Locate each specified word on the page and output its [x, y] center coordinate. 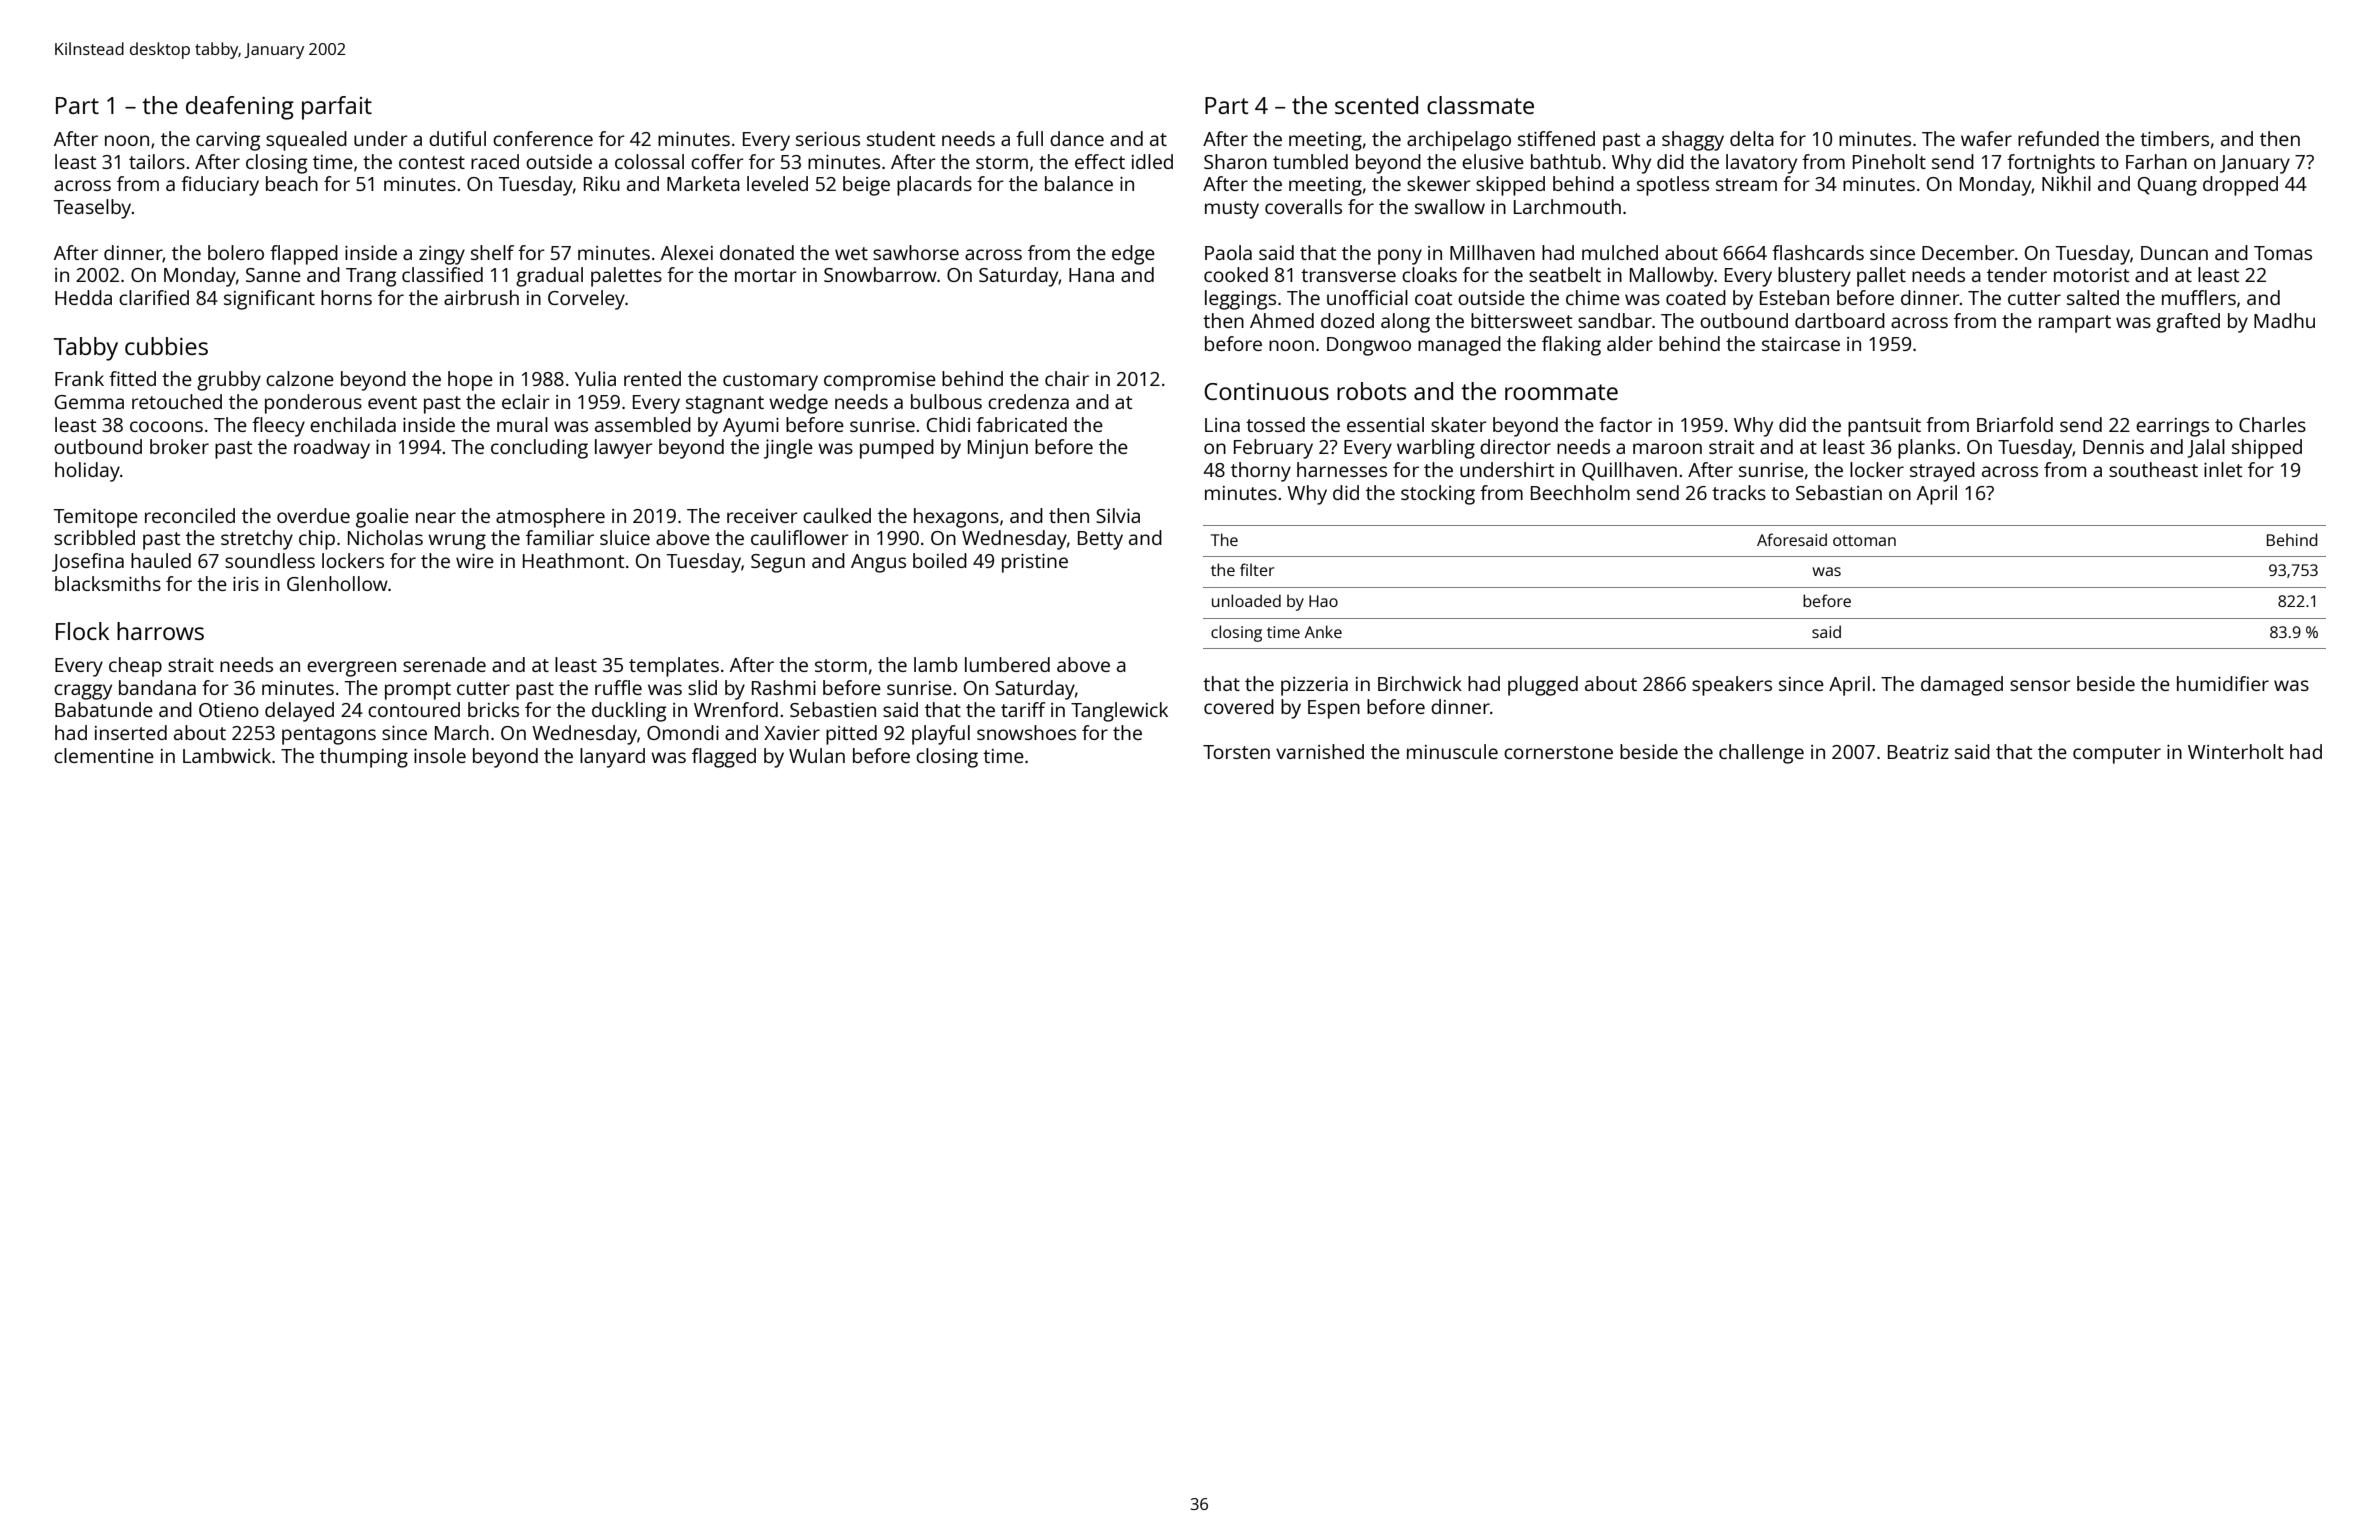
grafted [2188, 323]
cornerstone [1558, 752]
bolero [236, 252]
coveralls [1303, 206]
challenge [1761, 754]
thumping [364, 758]
